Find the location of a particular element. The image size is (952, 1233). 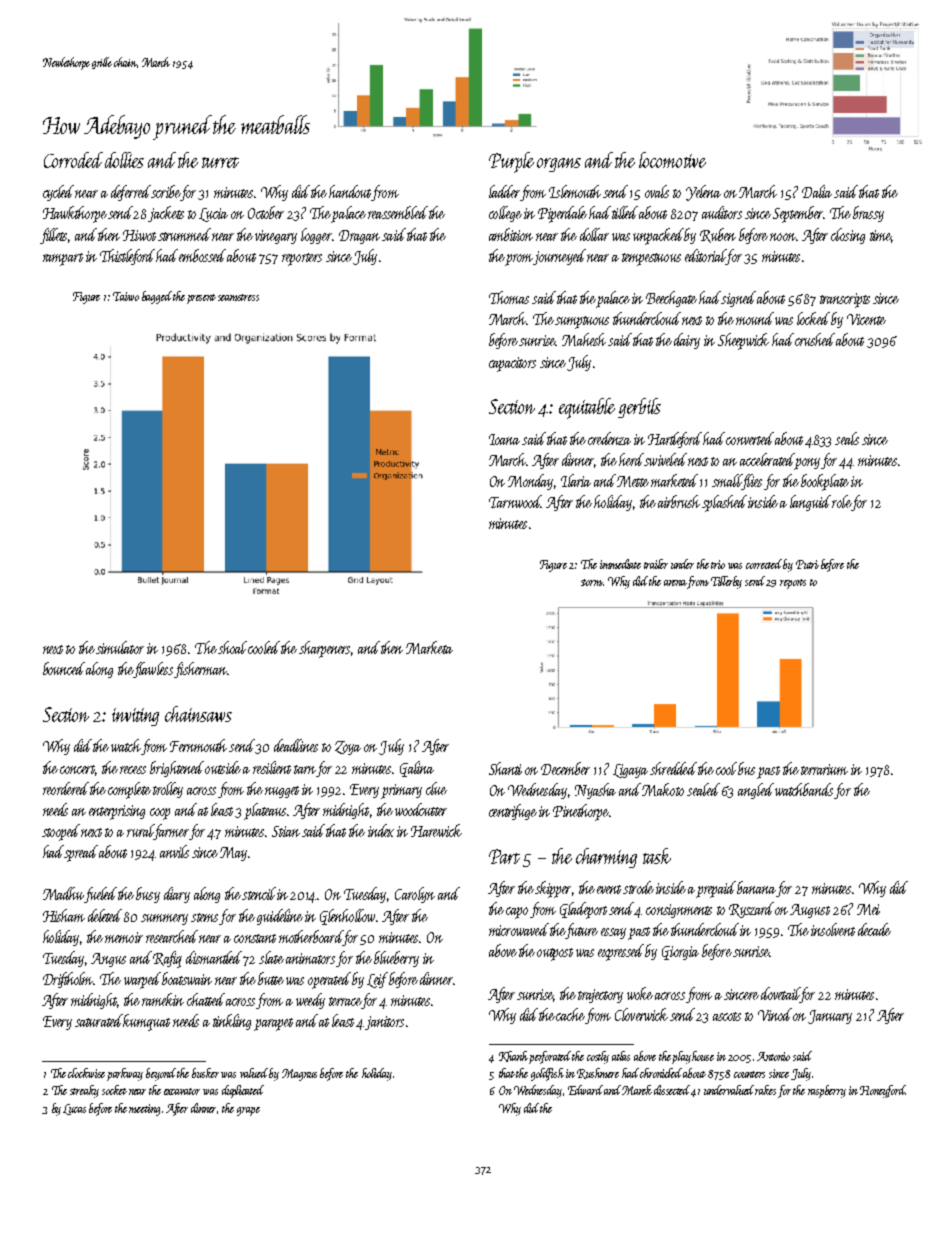

ovals is located at coordinates (657, 191).
